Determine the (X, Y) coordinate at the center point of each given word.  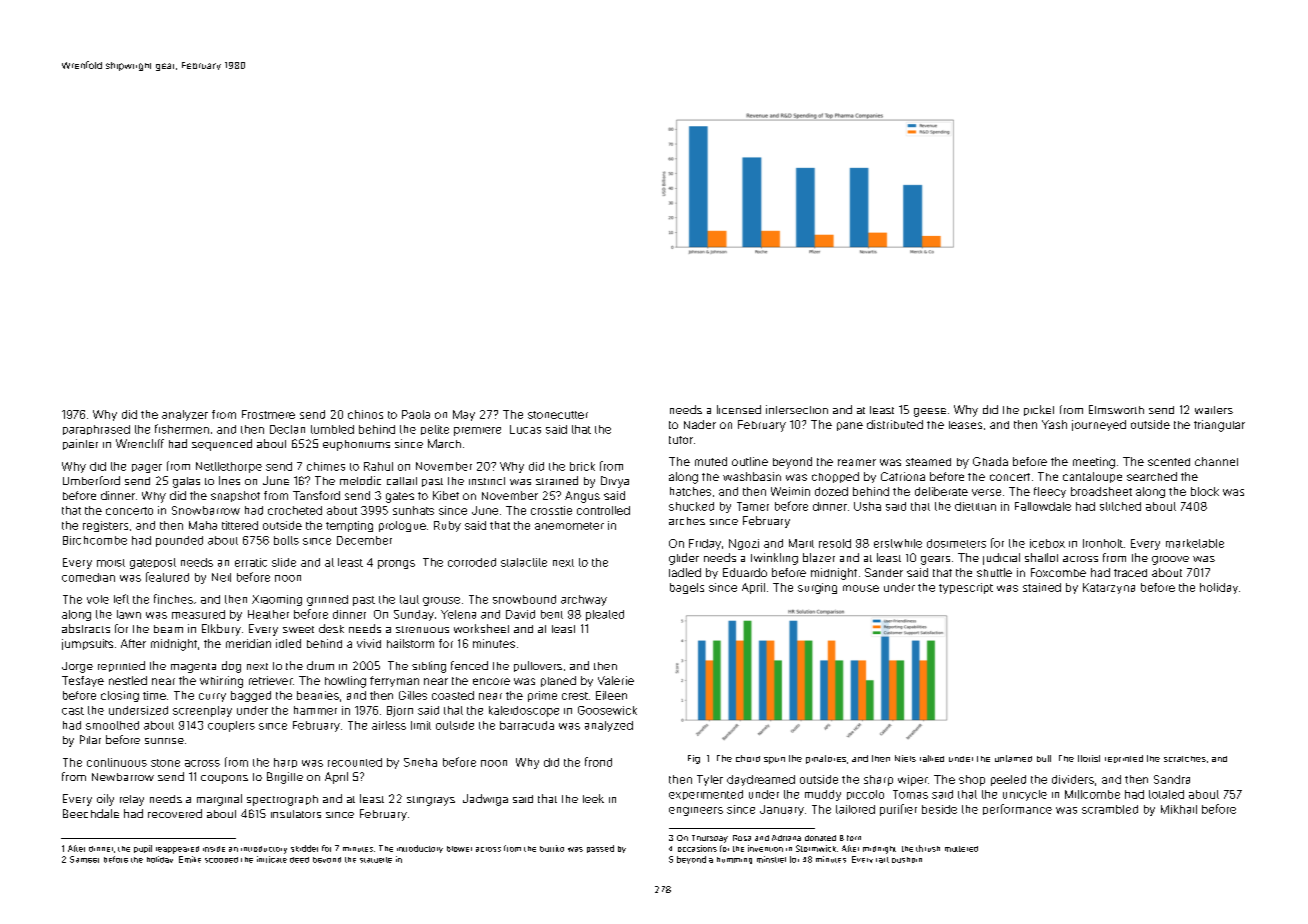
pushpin (907, 860)
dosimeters (956, 543)
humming (734, 860)
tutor (681, 440)
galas (186, 482)
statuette (376, 860)
